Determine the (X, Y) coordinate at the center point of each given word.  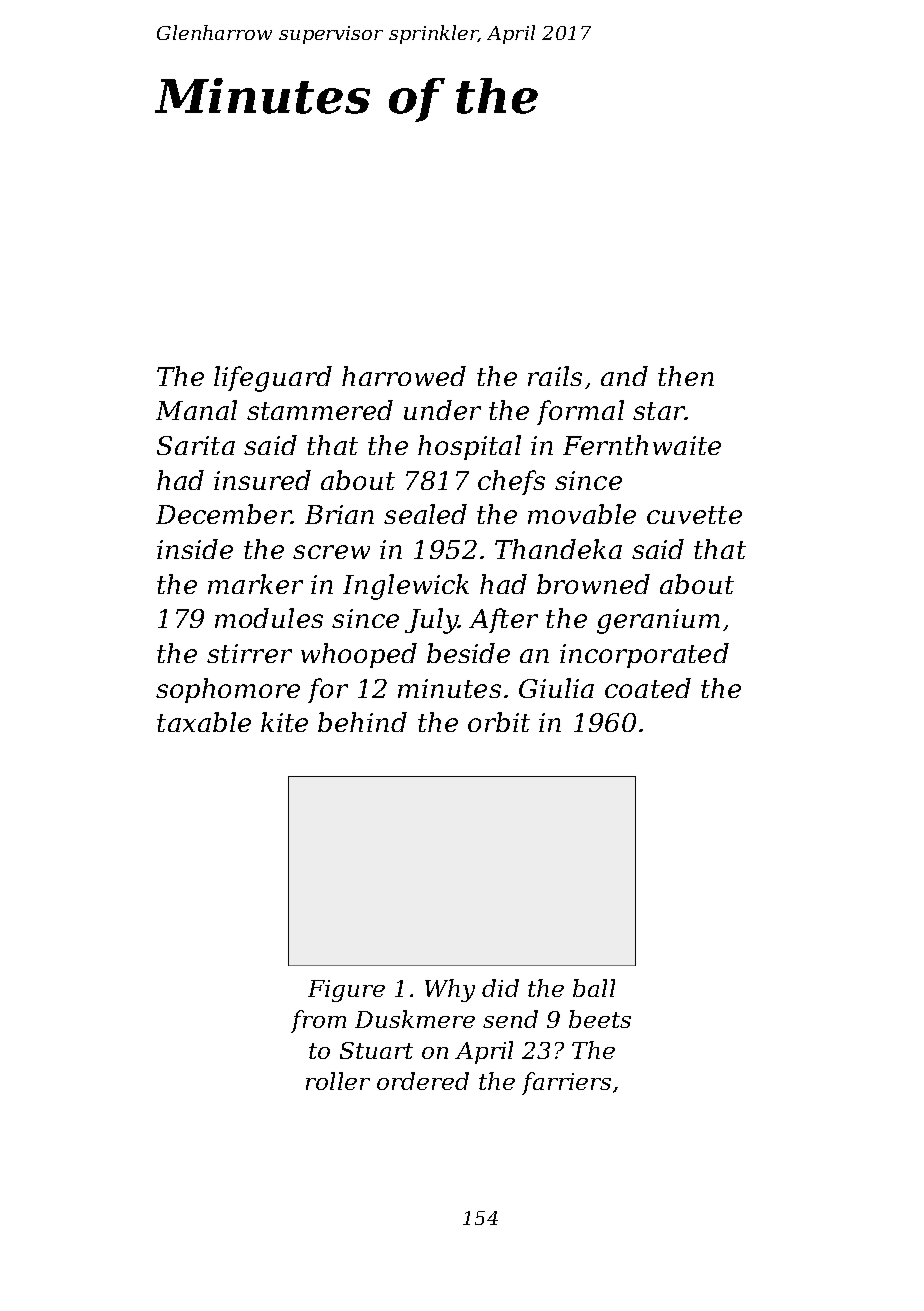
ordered (423, 1081)
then (686, 376)
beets (600, 1019)
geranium (658, 621)
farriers (566, 1083)
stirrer (249, 653)
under (442, 410)
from (318, 1021)
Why (450, 990)
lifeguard (273, 379)
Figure (346, 991)
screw (331, 552)
